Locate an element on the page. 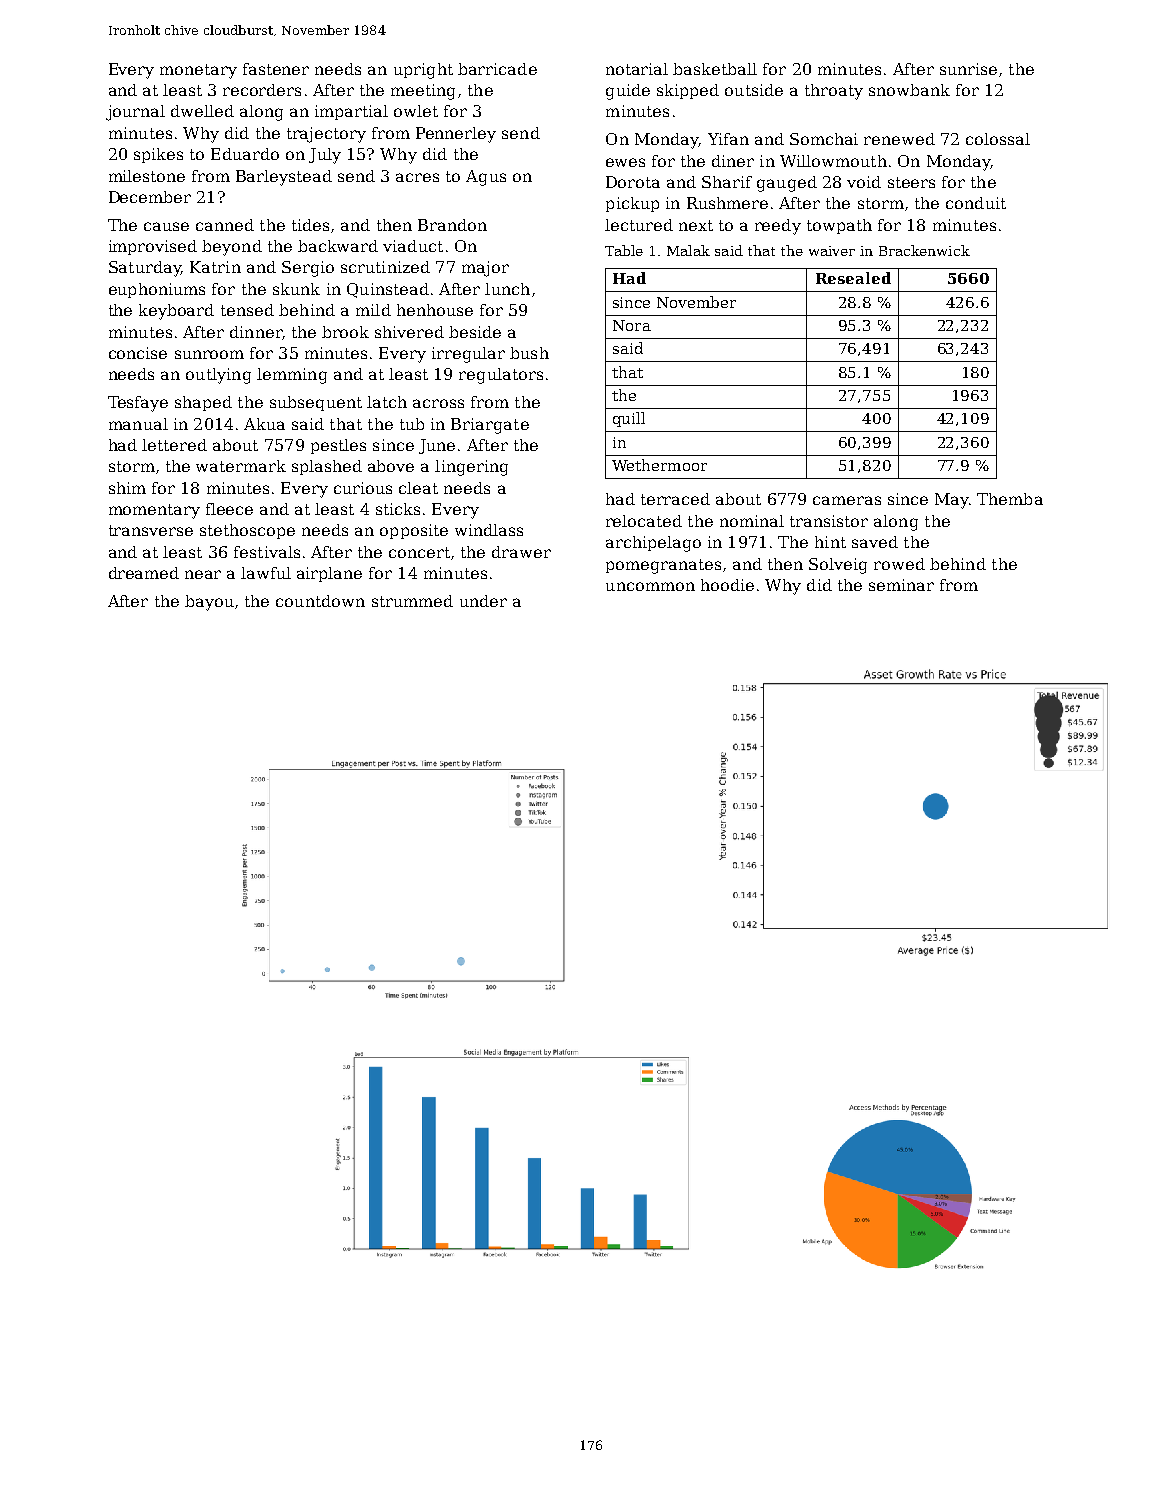 Image resolution: width=1158 pixels, height=1498 pixels. barricade is located at coordinates (497, 69).
